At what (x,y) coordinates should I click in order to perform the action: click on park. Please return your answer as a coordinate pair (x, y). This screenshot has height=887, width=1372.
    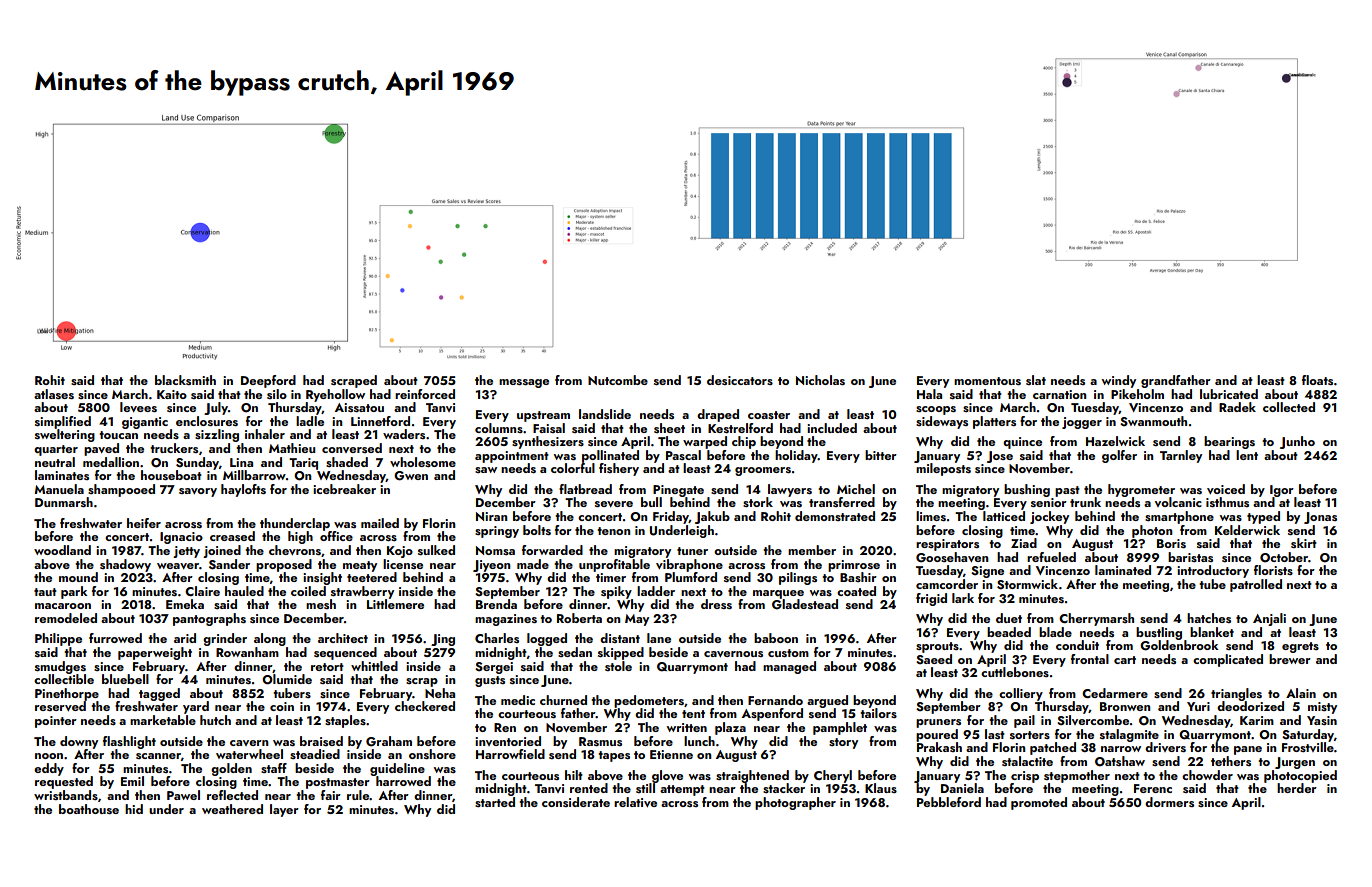
    Looking at the image, I should click on (74, 592).
